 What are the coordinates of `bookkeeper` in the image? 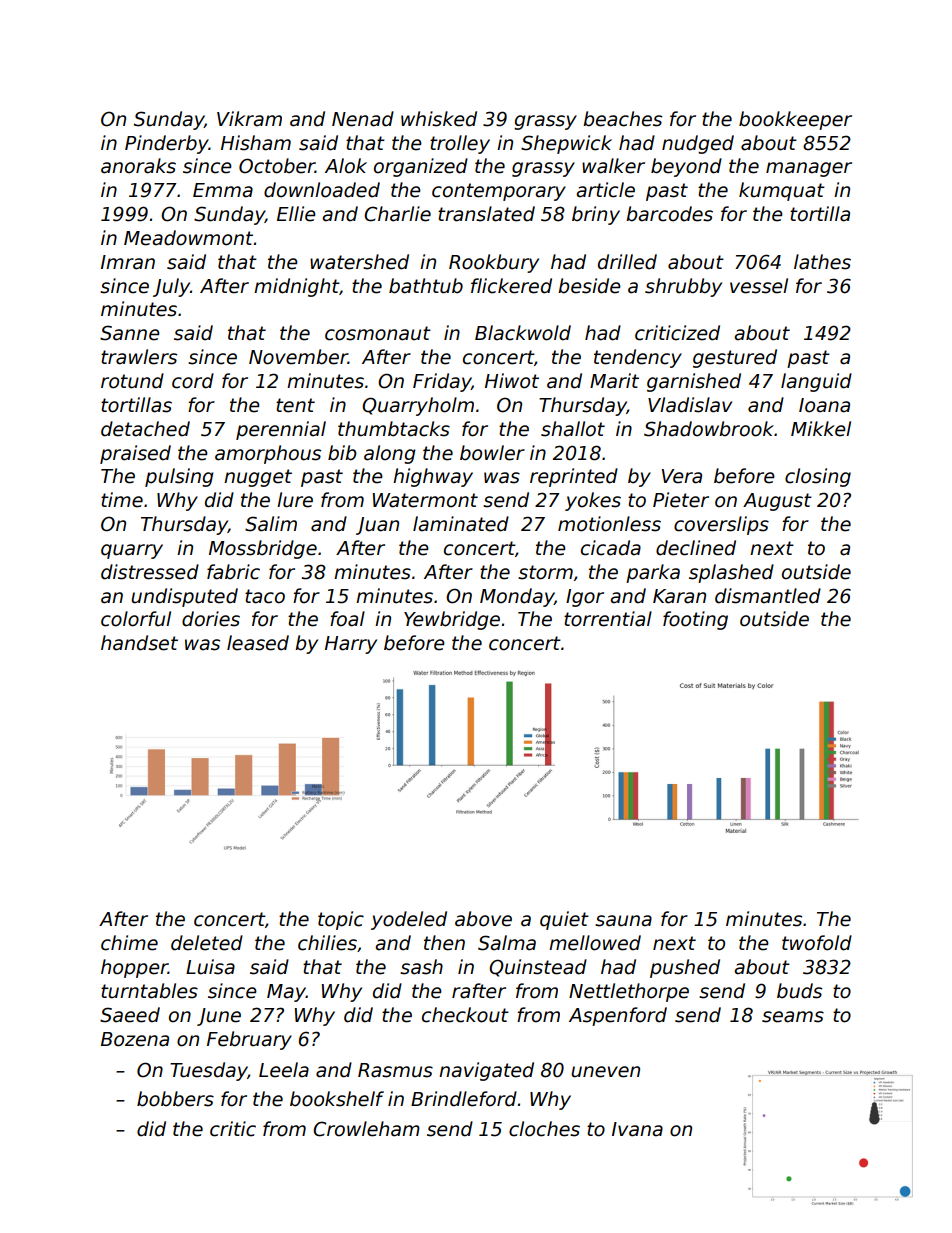 It's located at (795, 120).
